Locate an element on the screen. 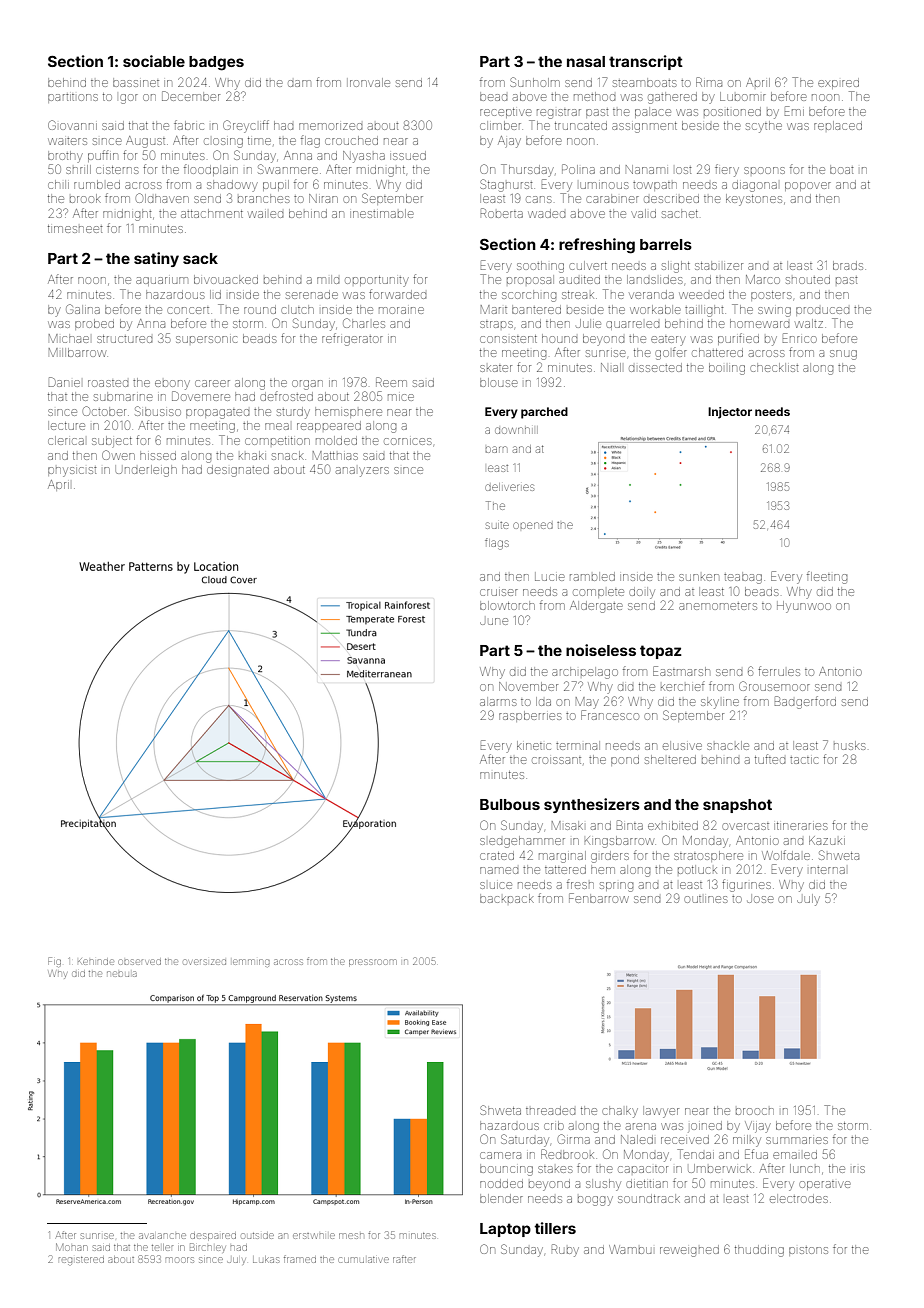 The height and width of the screenshot is (1308, 924). physicist is located at coordinates (72, 472).
